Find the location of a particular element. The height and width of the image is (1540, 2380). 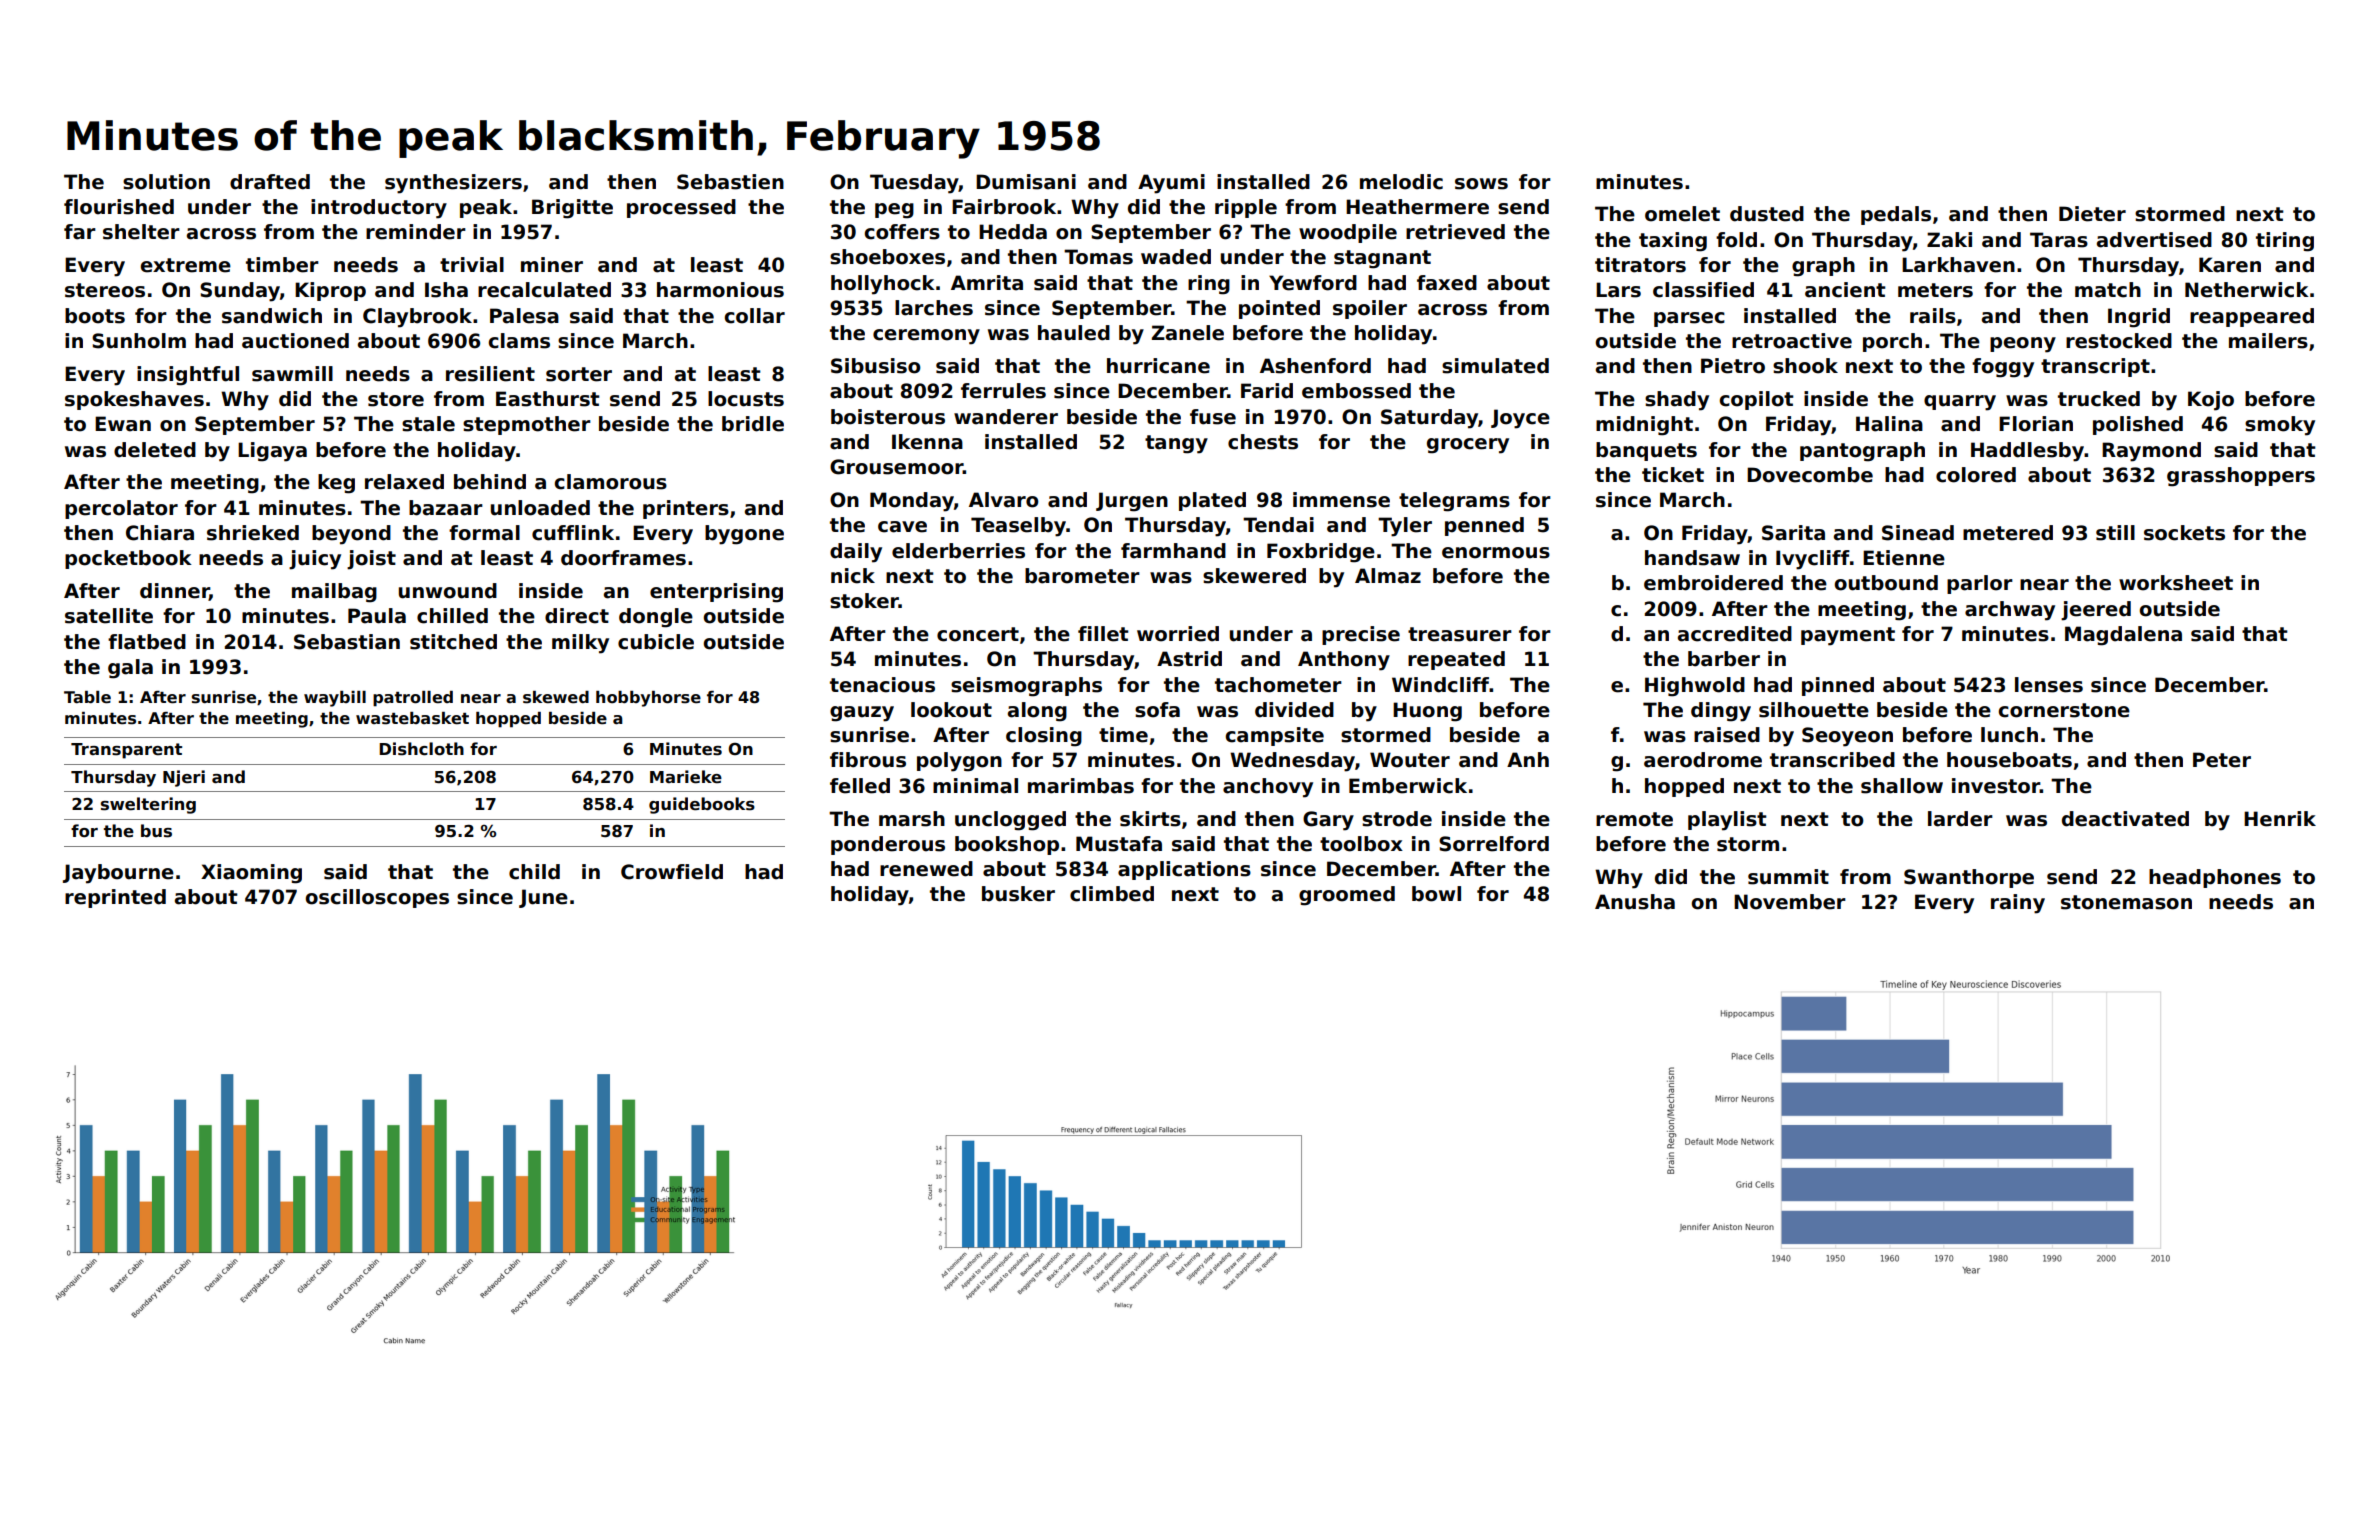

applications is located at coordinates (1184, 870).
